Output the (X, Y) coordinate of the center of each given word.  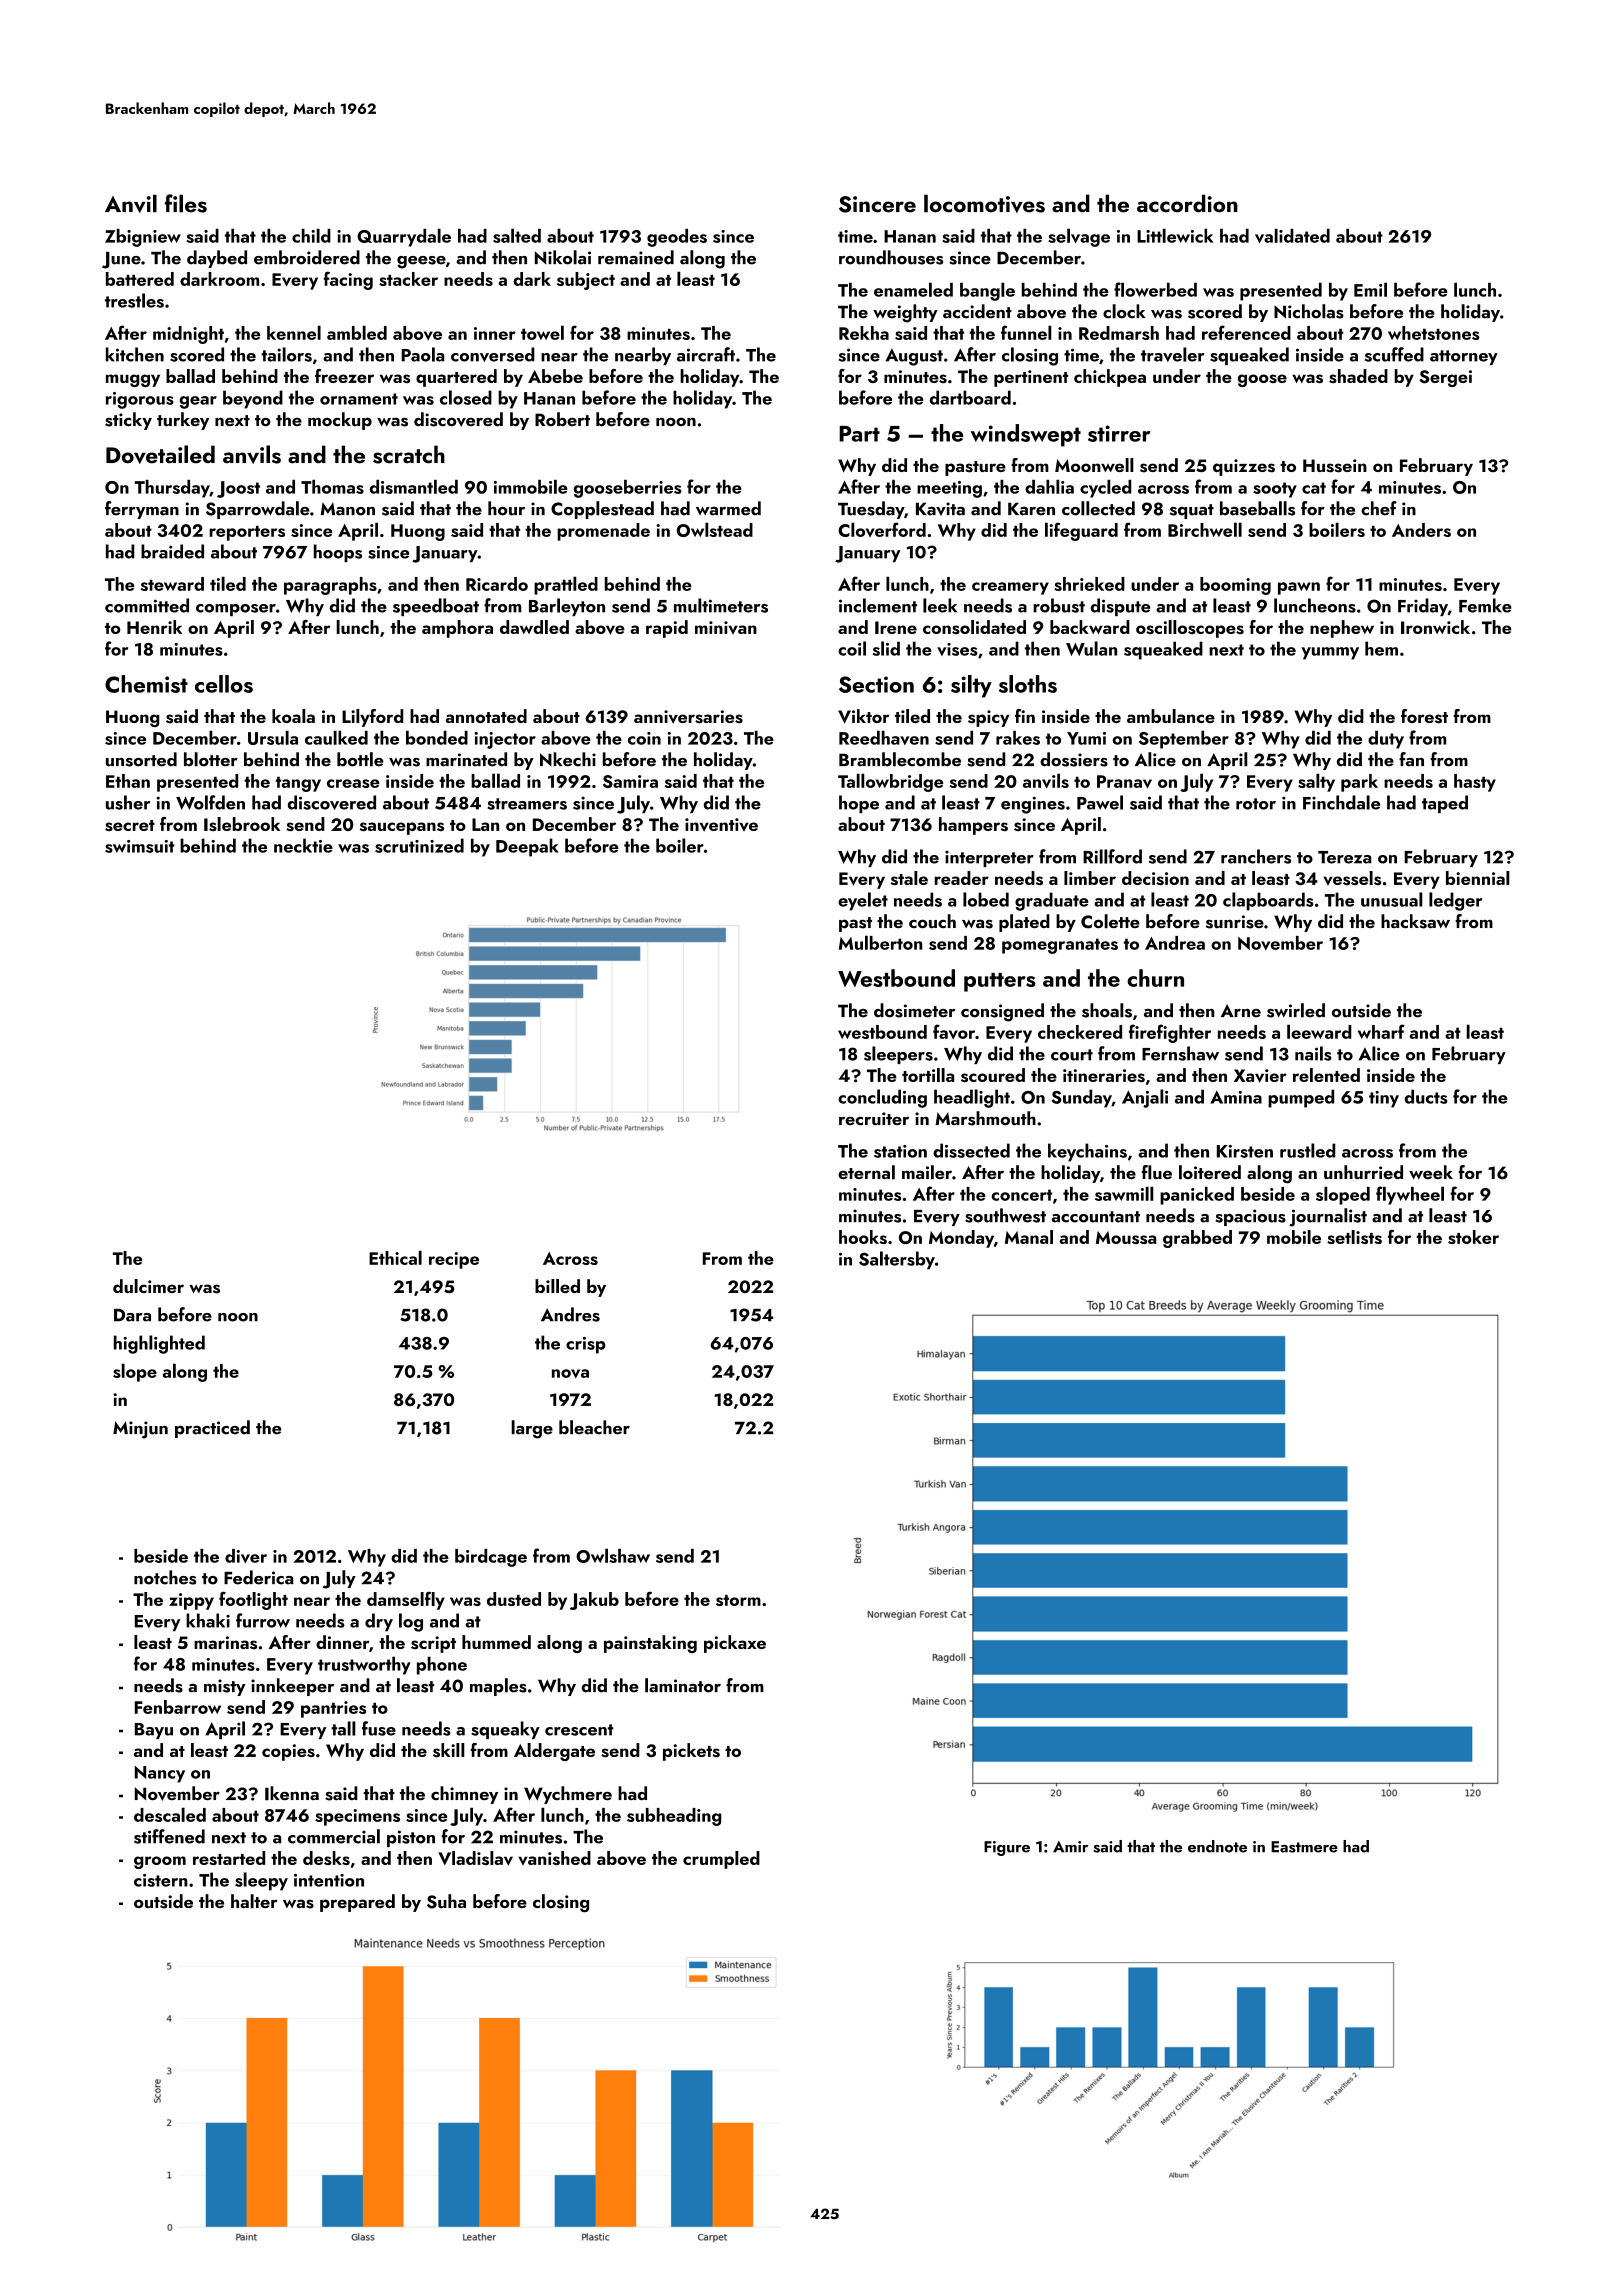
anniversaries (688, 717)
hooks (863, 1237)
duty (1386, 739)
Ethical (395, 1257)
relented (1326, 1075)
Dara (132, 1315)
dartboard (970, 397)
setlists (1354, 1237)
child (311, 235)
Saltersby (897, 1260)
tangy (298, 784)
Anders (1421, 530)
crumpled (721, 1860)
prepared (357, 1903)
